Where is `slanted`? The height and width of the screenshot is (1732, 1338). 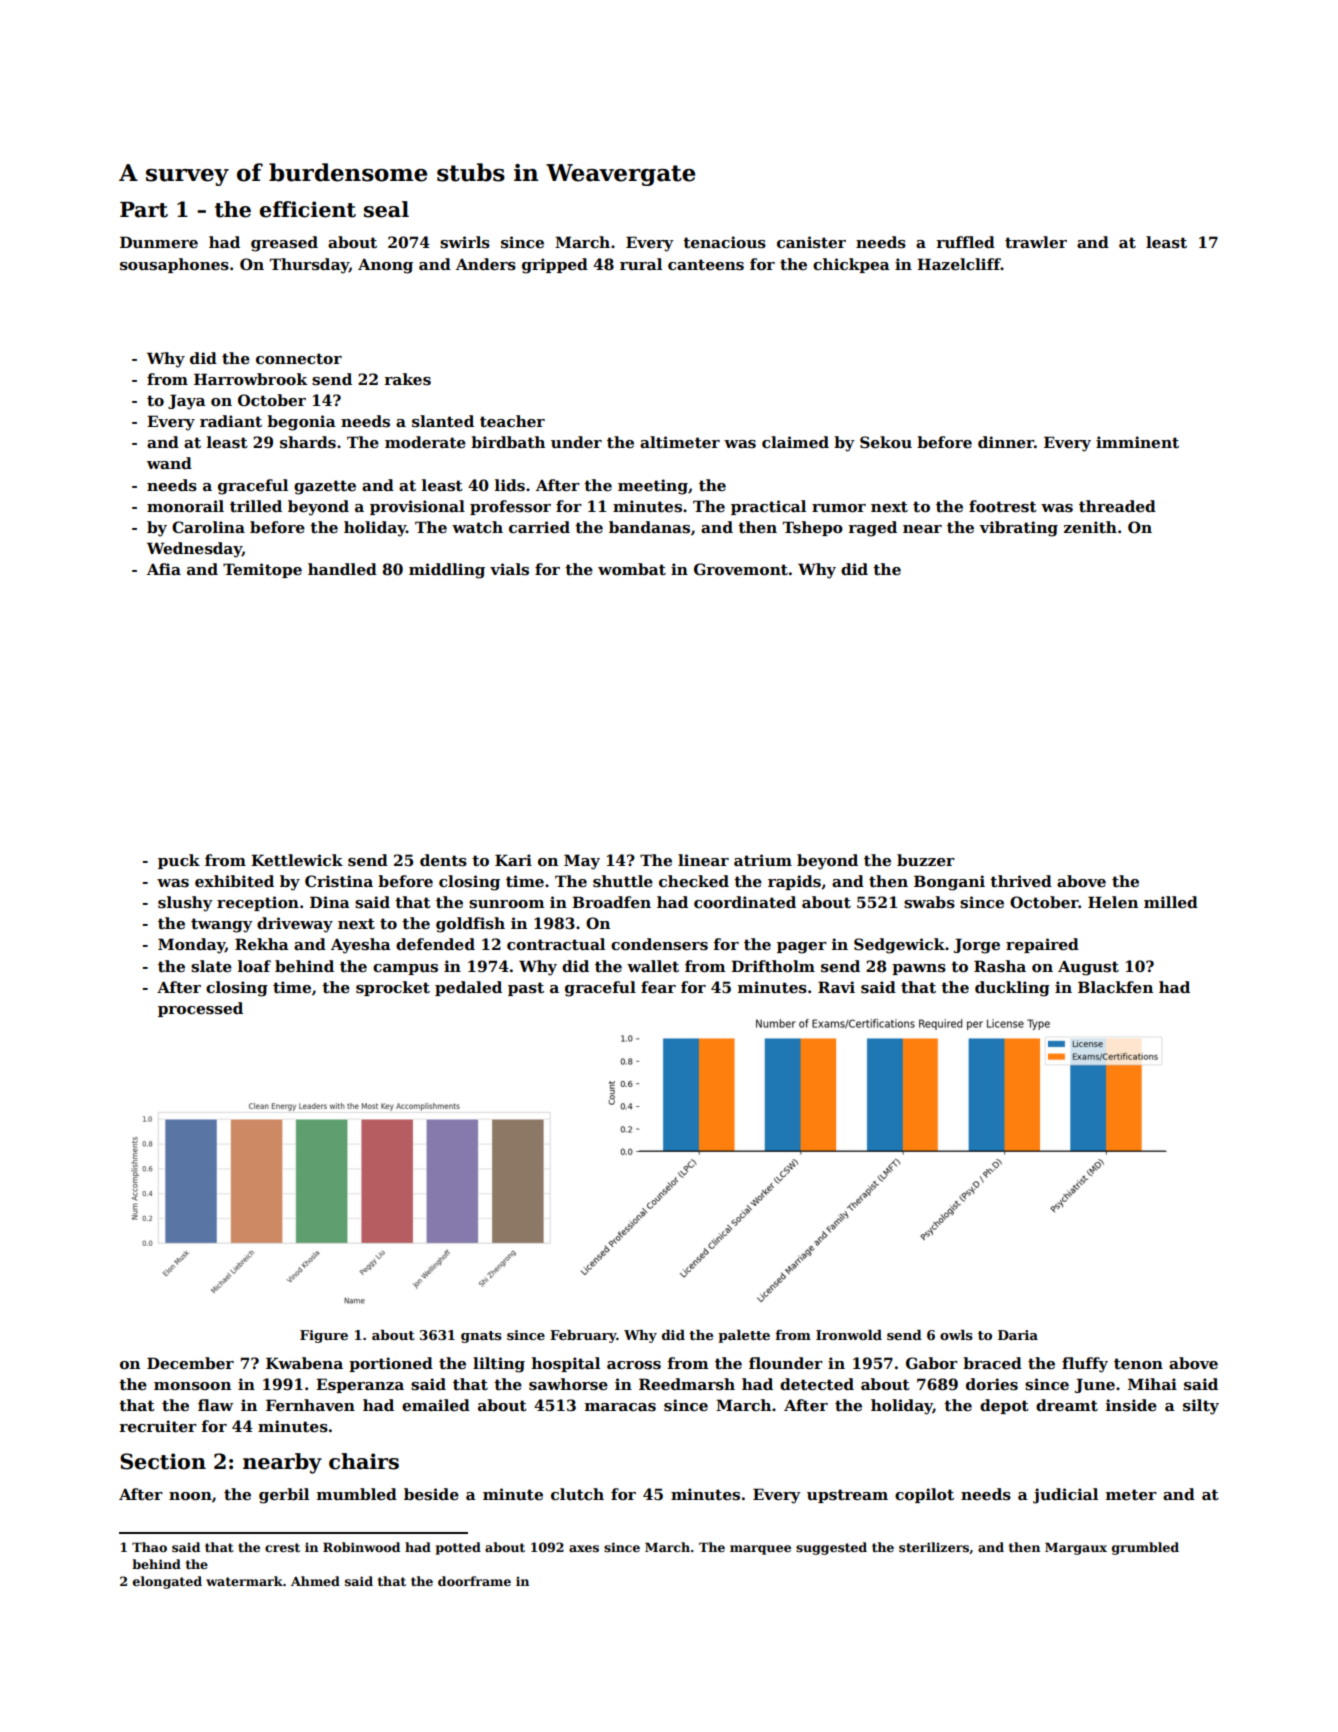 slanted is located at coordinates (443, 421).
